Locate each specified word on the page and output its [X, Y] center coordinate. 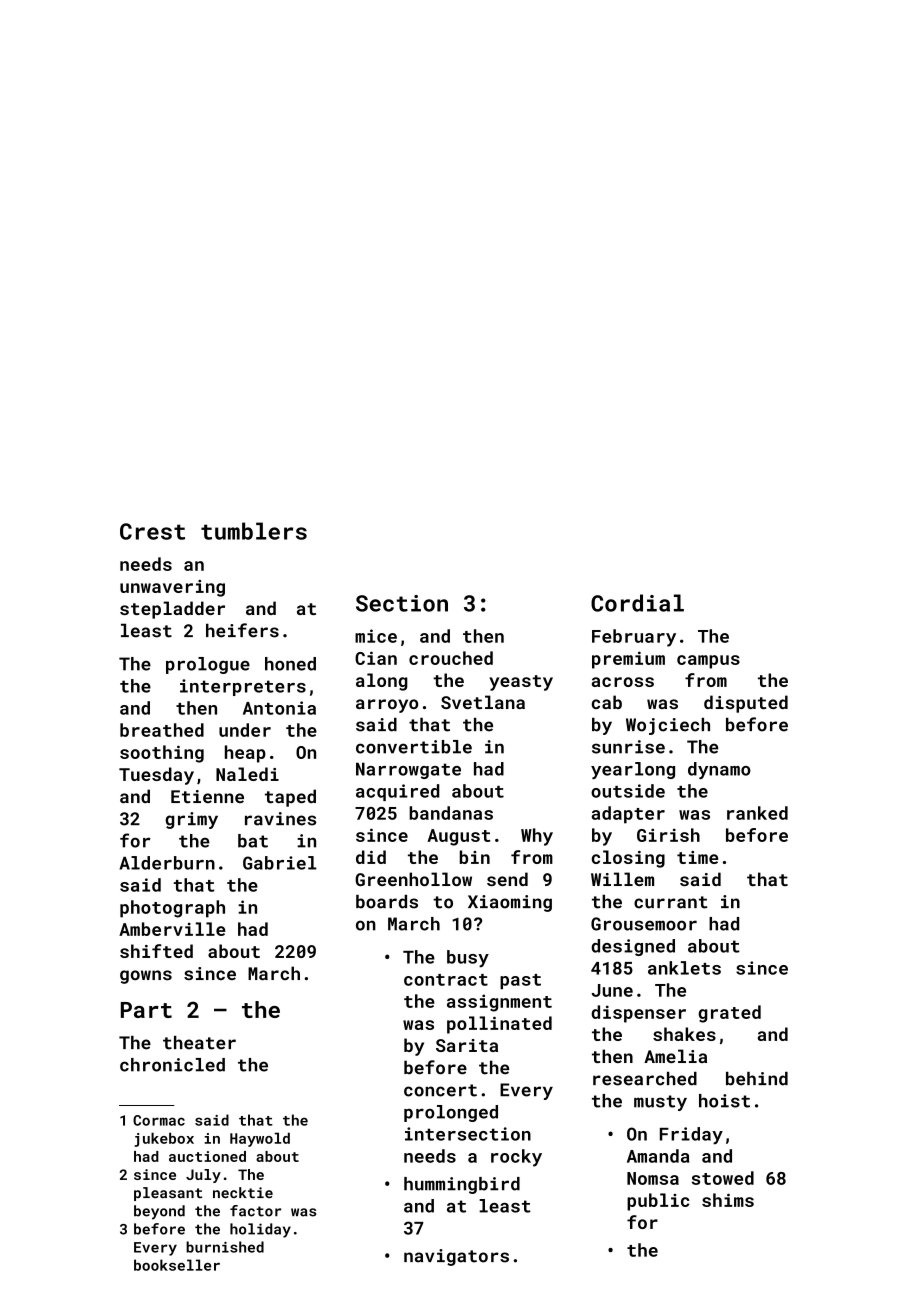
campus [708, 662]
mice [376, 636]
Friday [691, 1136]
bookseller [177, 1265]
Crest [152, 531]
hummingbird [462, 1185]
